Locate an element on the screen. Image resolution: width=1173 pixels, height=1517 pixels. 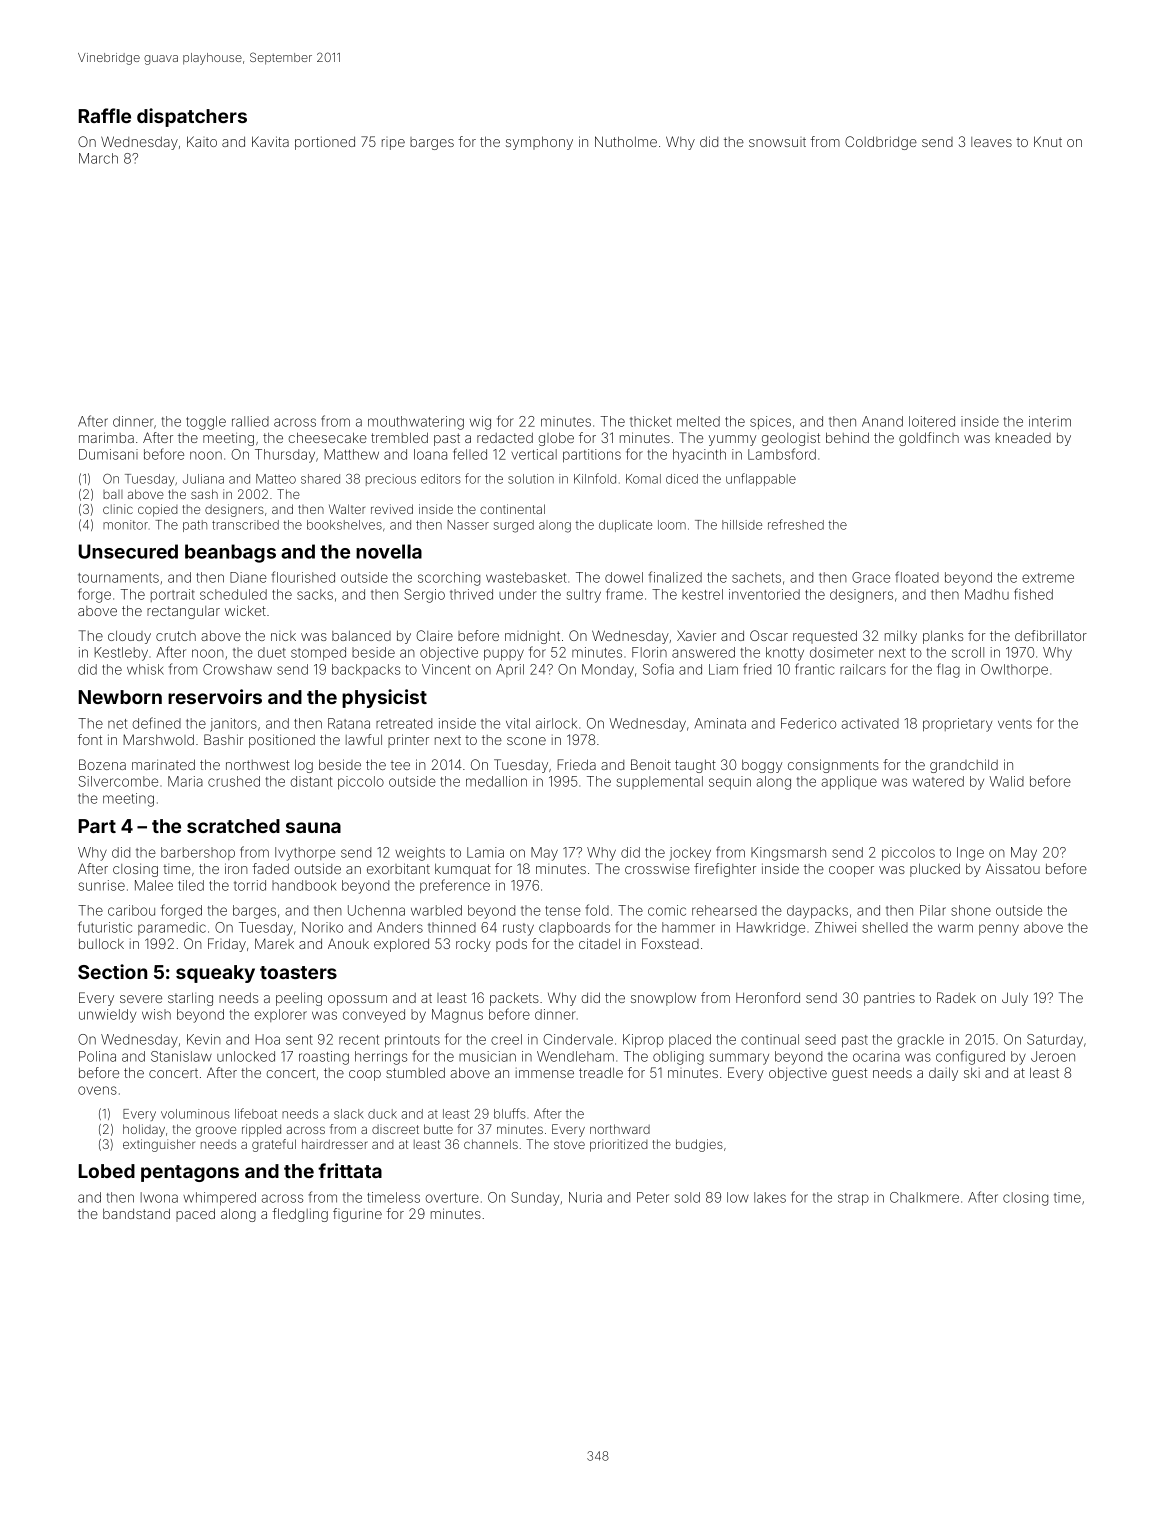
Ratana is located at coordinates (349, 723).
